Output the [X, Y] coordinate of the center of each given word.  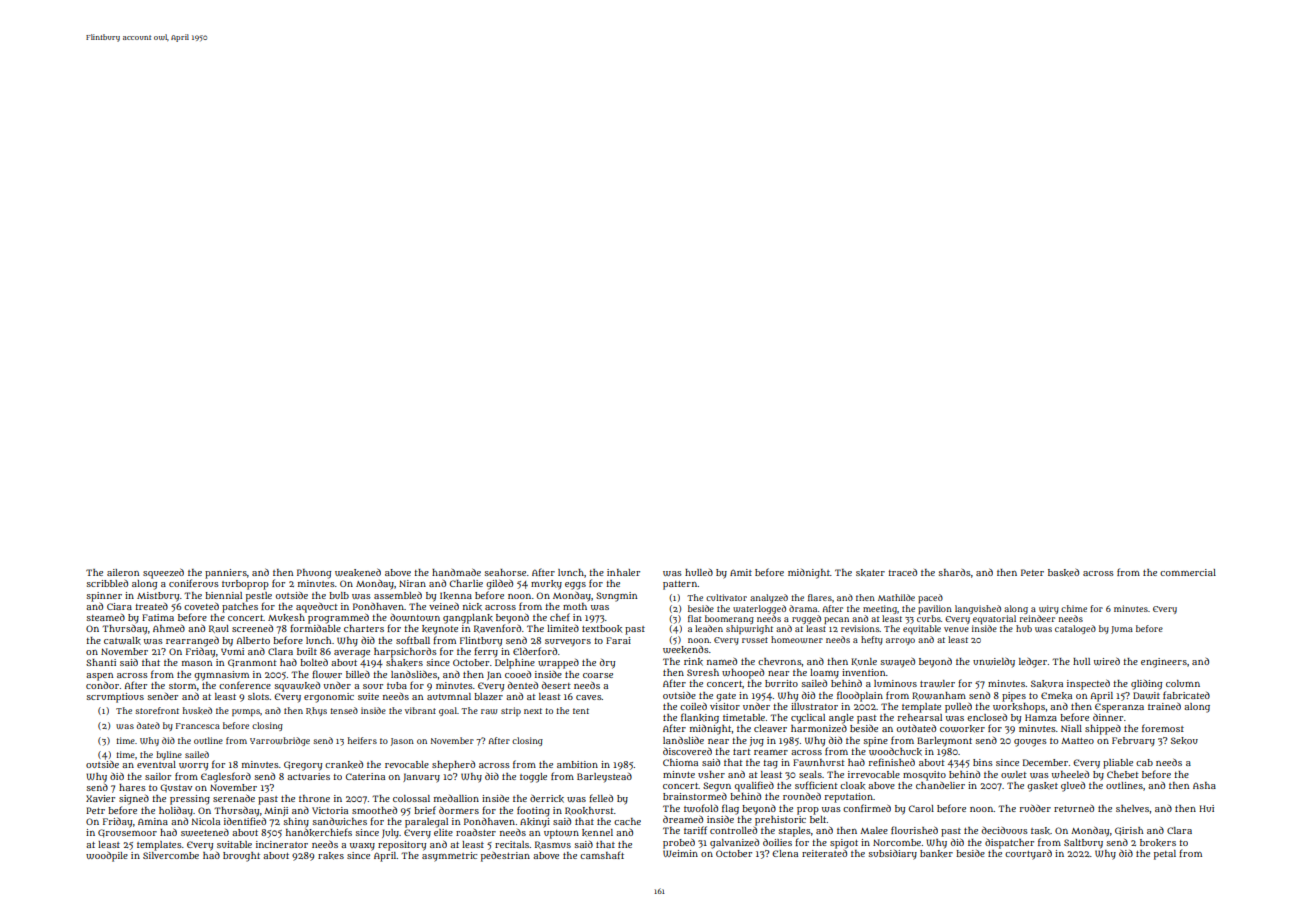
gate [726, 697]
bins [983, 762]
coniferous [194, 583]
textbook [602, 629]
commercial [1188, 572]
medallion [456, 798]
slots [259, 696]
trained [1164, 706]
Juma [1122, 630]
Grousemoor [127, 833]
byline [169, 755]
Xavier [100, 798]
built [307, 651]
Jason [402, 742]
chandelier [940, 785]
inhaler [623, 572]
